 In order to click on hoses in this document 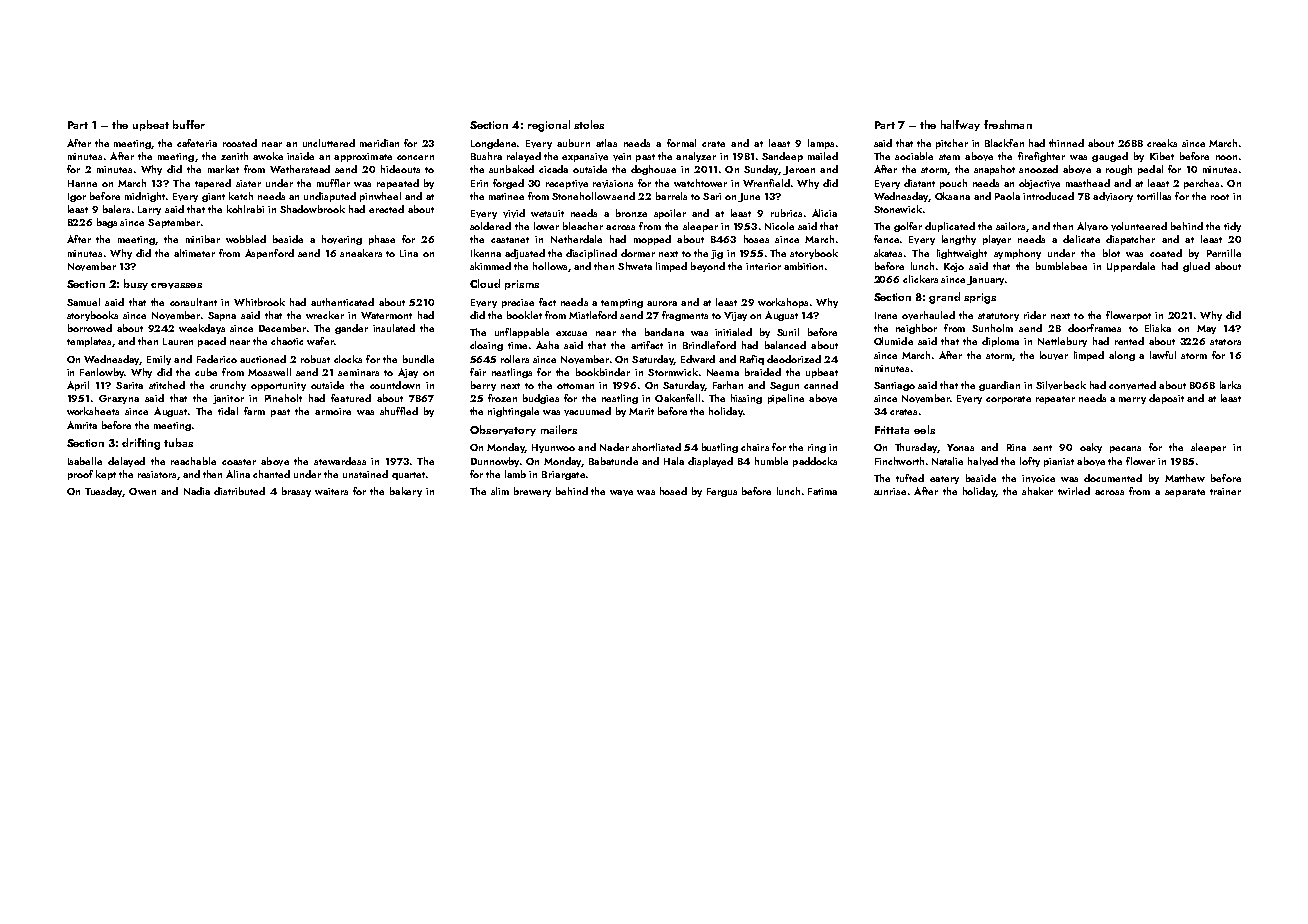, I will do `click(756, 239)`.
